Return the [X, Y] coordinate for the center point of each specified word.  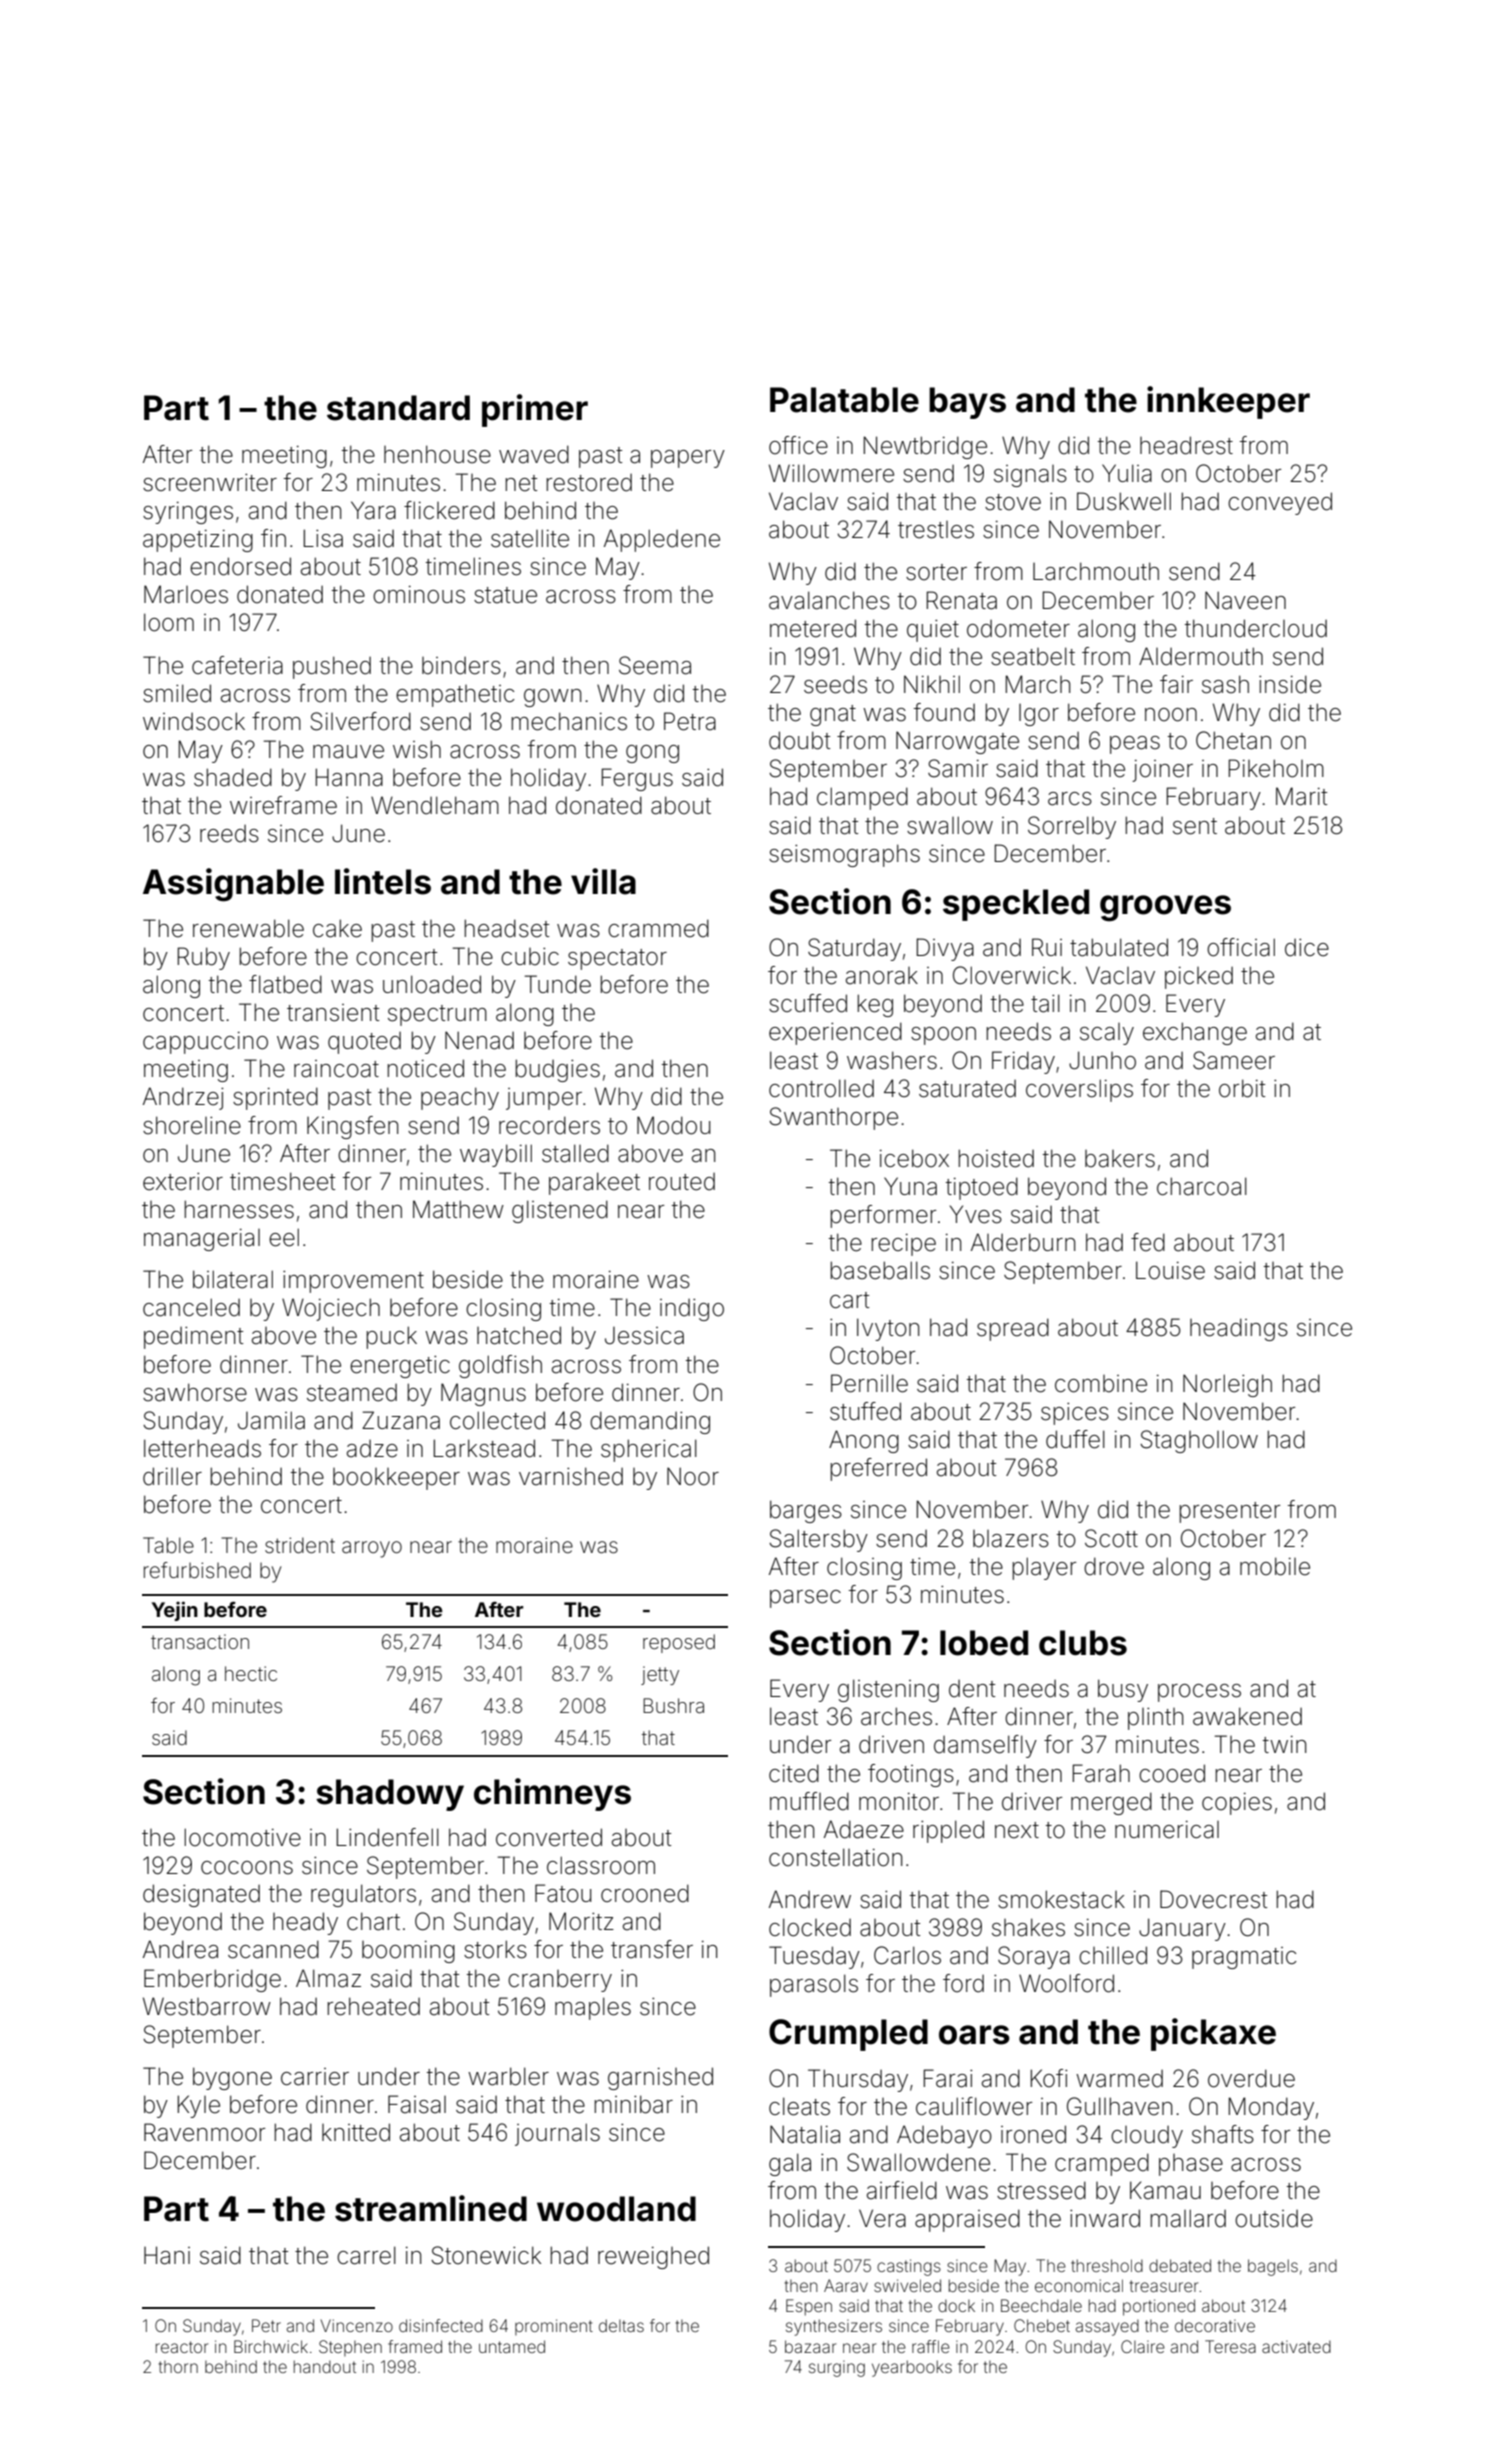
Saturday [854, 949]
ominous [419, 595]
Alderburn [1023, 1242]
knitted [356, 2132]
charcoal [1202, 1186]
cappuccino [205, 1043]
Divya [945, 949]
